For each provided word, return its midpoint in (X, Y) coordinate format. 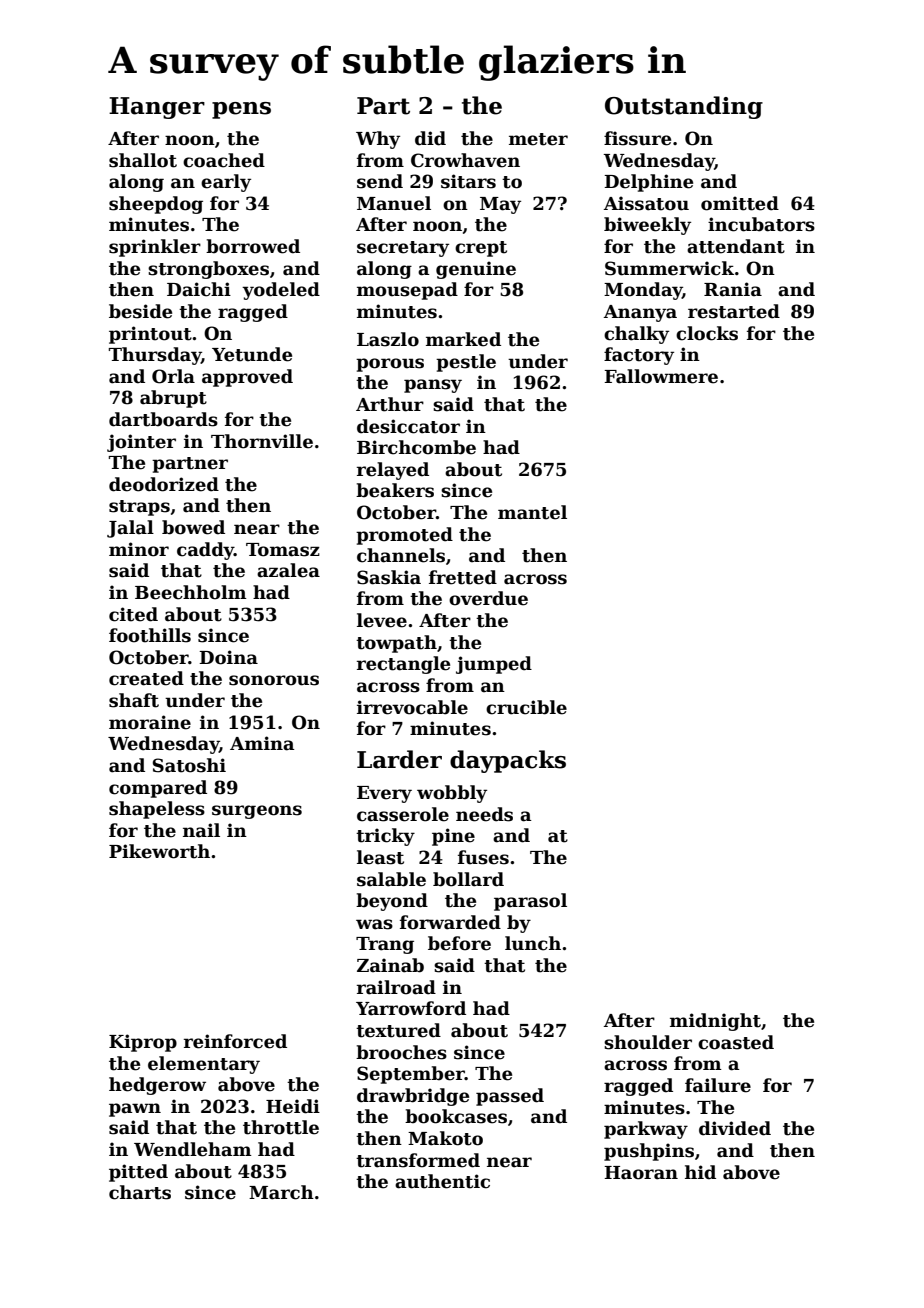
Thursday (155, 356)
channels (401, 555)
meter (538, 139)
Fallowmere (661, 376)
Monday (643, 291)
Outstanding (684, 107)
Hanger (157, 108)
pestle (466, 363)
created (146, 678)
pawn (135, 1110)
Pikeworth (159, 851)
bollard (468, 879)
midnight (715, 1022)
